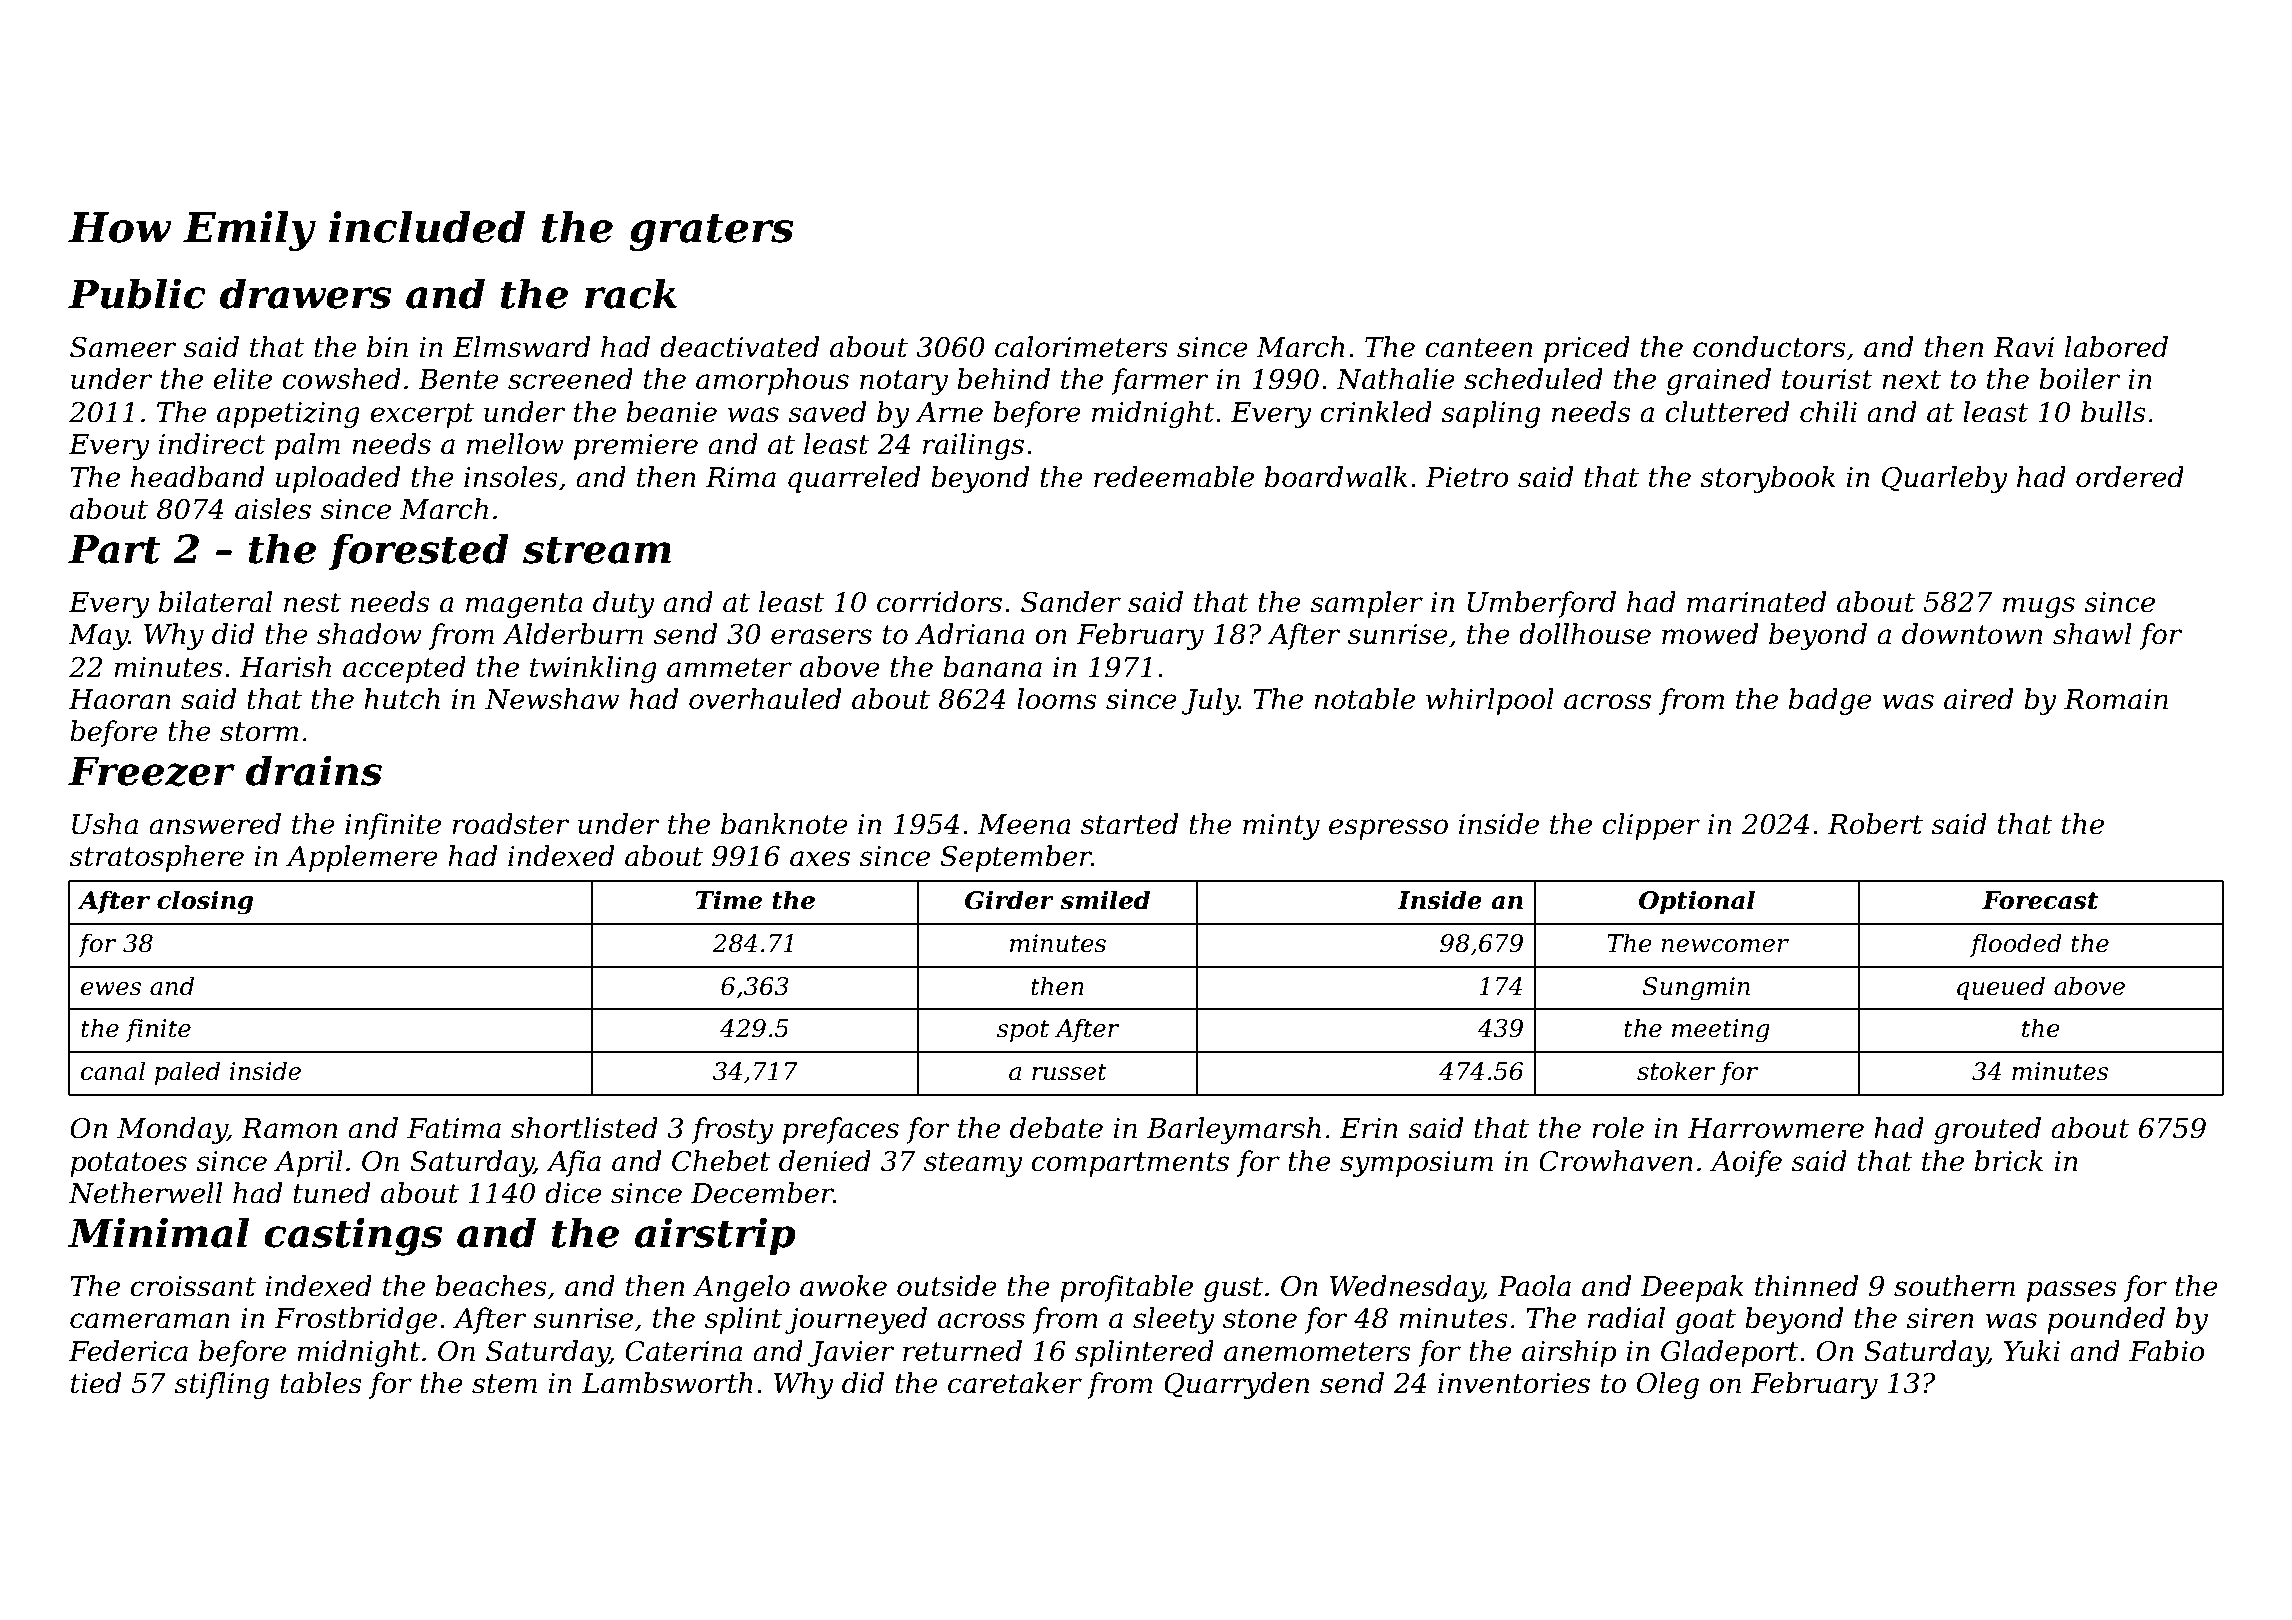 This document has width=2292, height=1620. What do you see at coordinates (156, 858) in the document?
I see `stratosphere` at bounding box center [156, 858].
